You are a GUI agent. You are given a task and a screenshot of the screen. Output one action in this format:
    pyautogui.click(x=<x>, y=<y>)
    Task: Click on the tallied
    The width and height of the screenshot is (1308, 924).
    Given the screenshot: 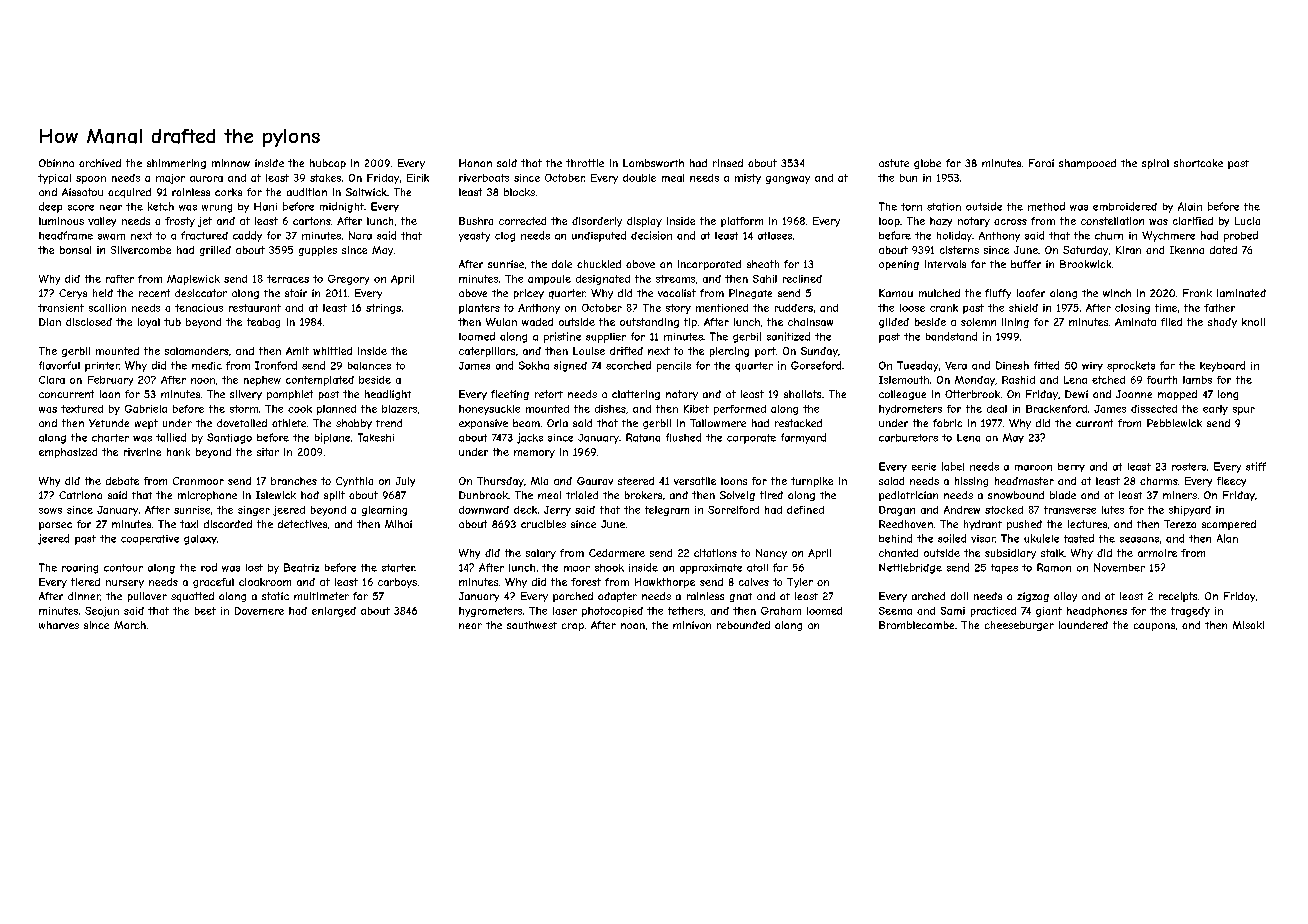 What is the action you would take?
    pyautogui.click(x=171, y=437)
